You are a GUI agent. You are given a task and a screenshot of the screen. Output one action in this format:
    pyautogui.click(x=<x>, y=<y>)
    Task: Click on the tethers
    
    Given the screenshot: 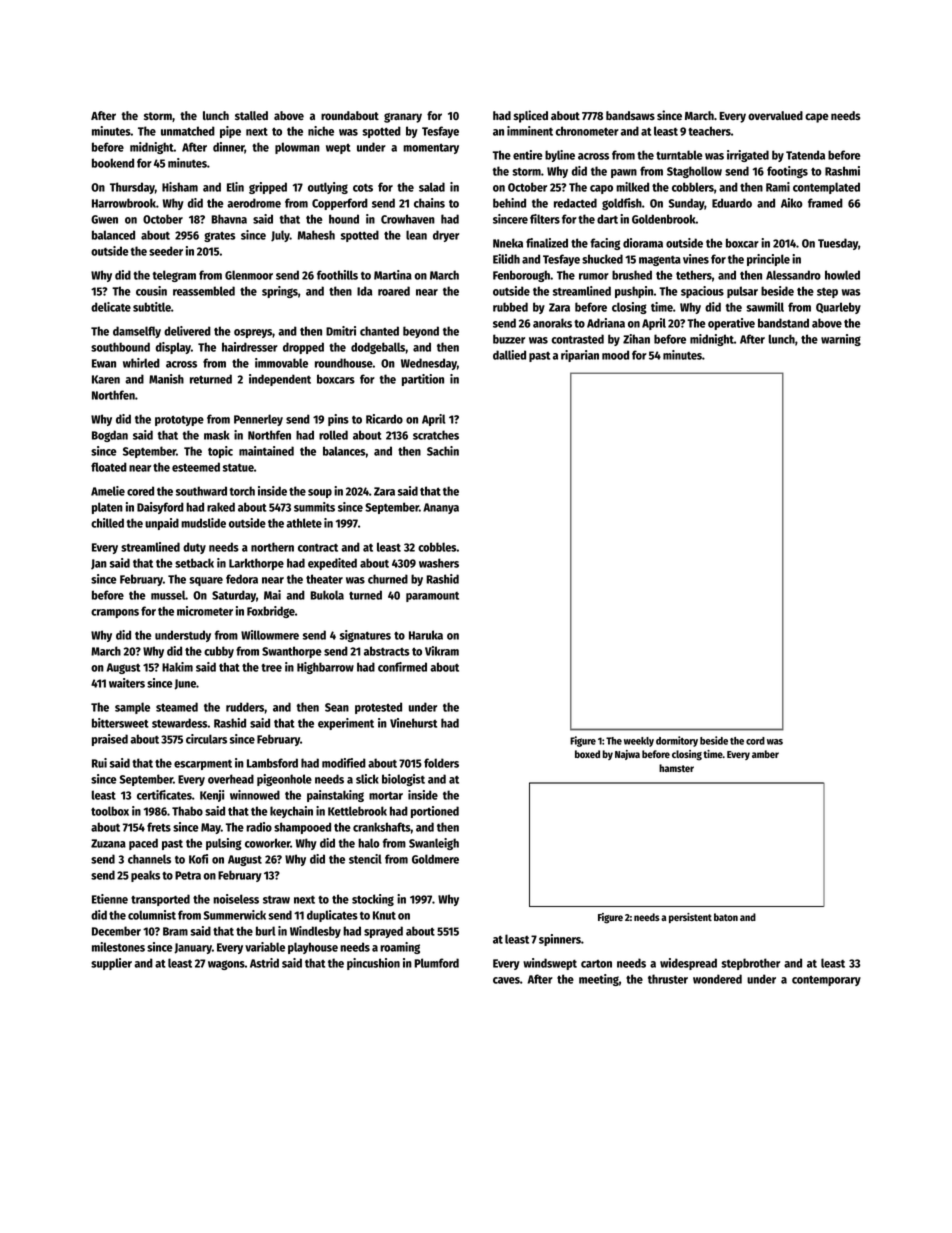 What is the action you would take?
    pyautogui.click(x=694, y=275)
